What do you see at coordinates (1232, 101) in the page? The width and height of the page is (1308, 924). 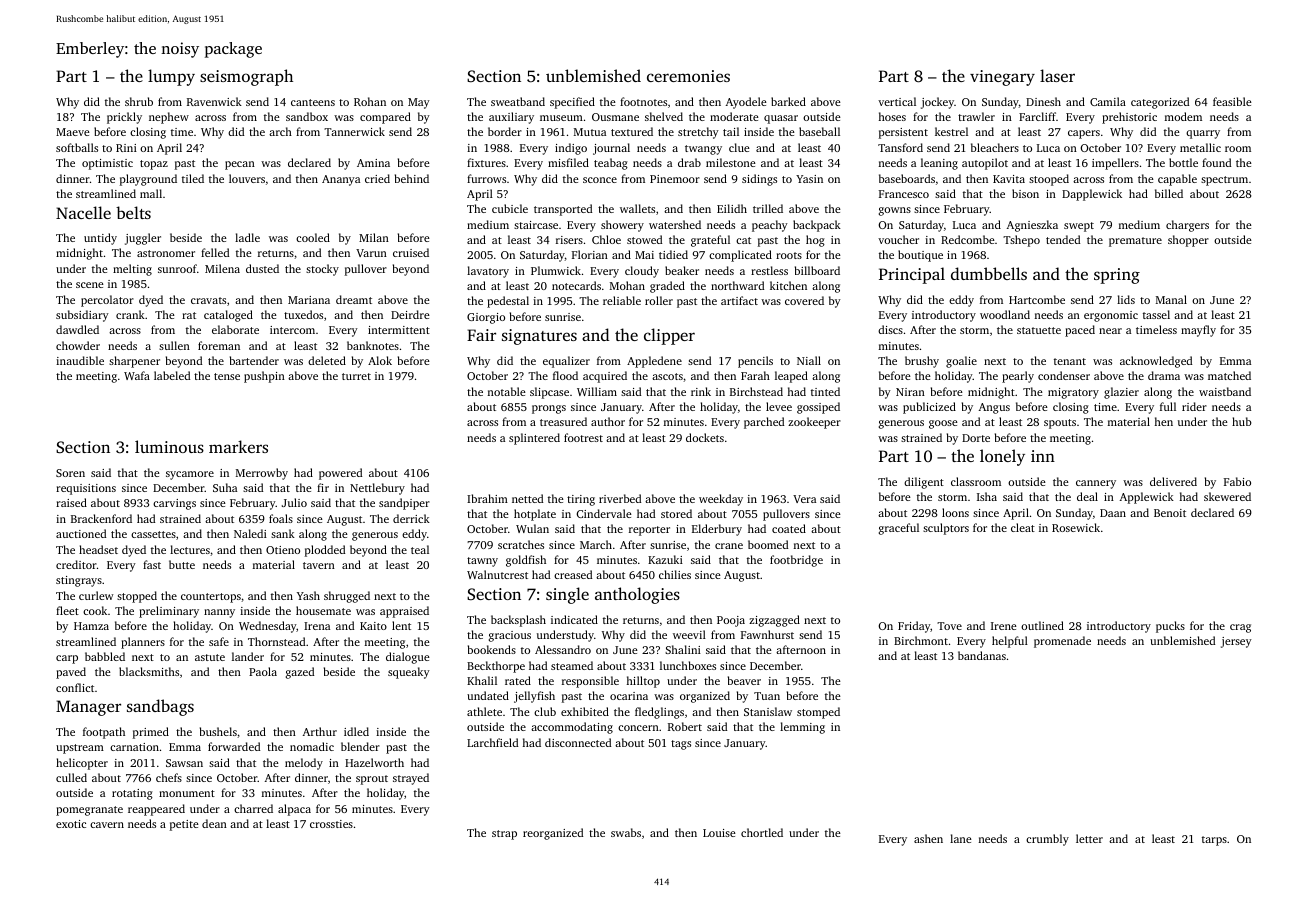 I see `feasible` at bounding box center [1232, 101].
